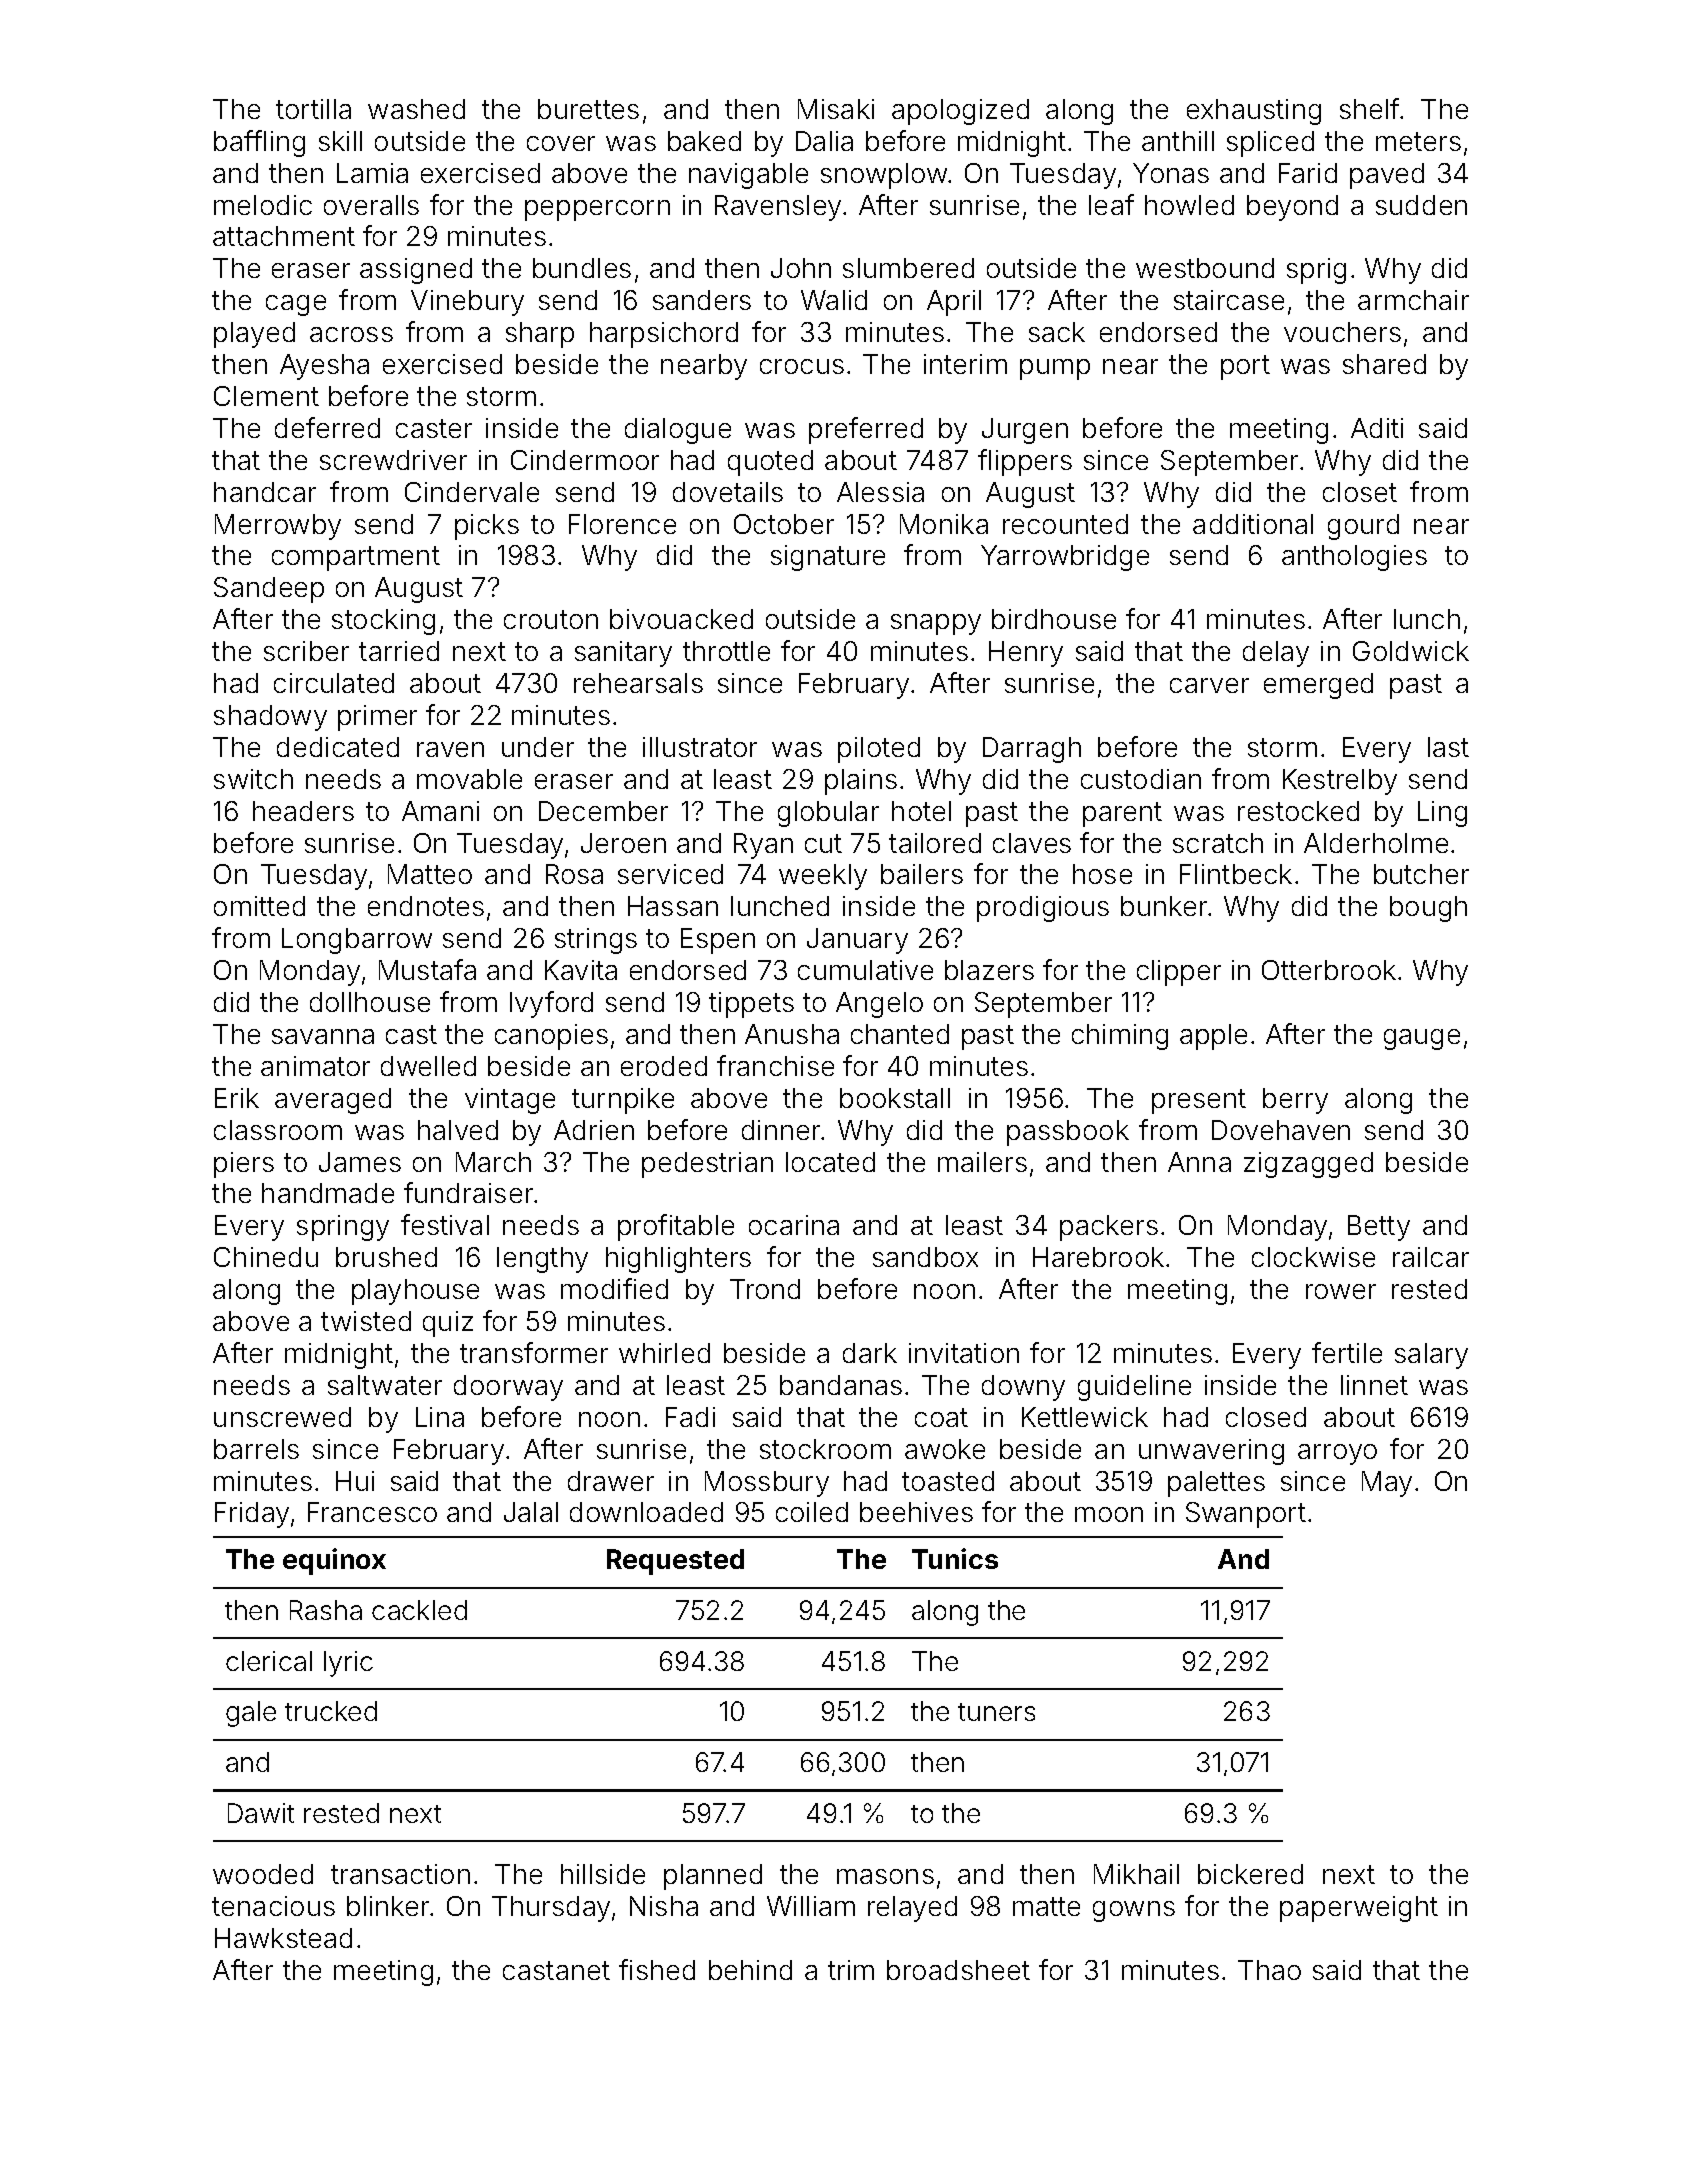 The height and width of the image is (2178, 1683). I want to click on bickered, so click(1250, 1874).
